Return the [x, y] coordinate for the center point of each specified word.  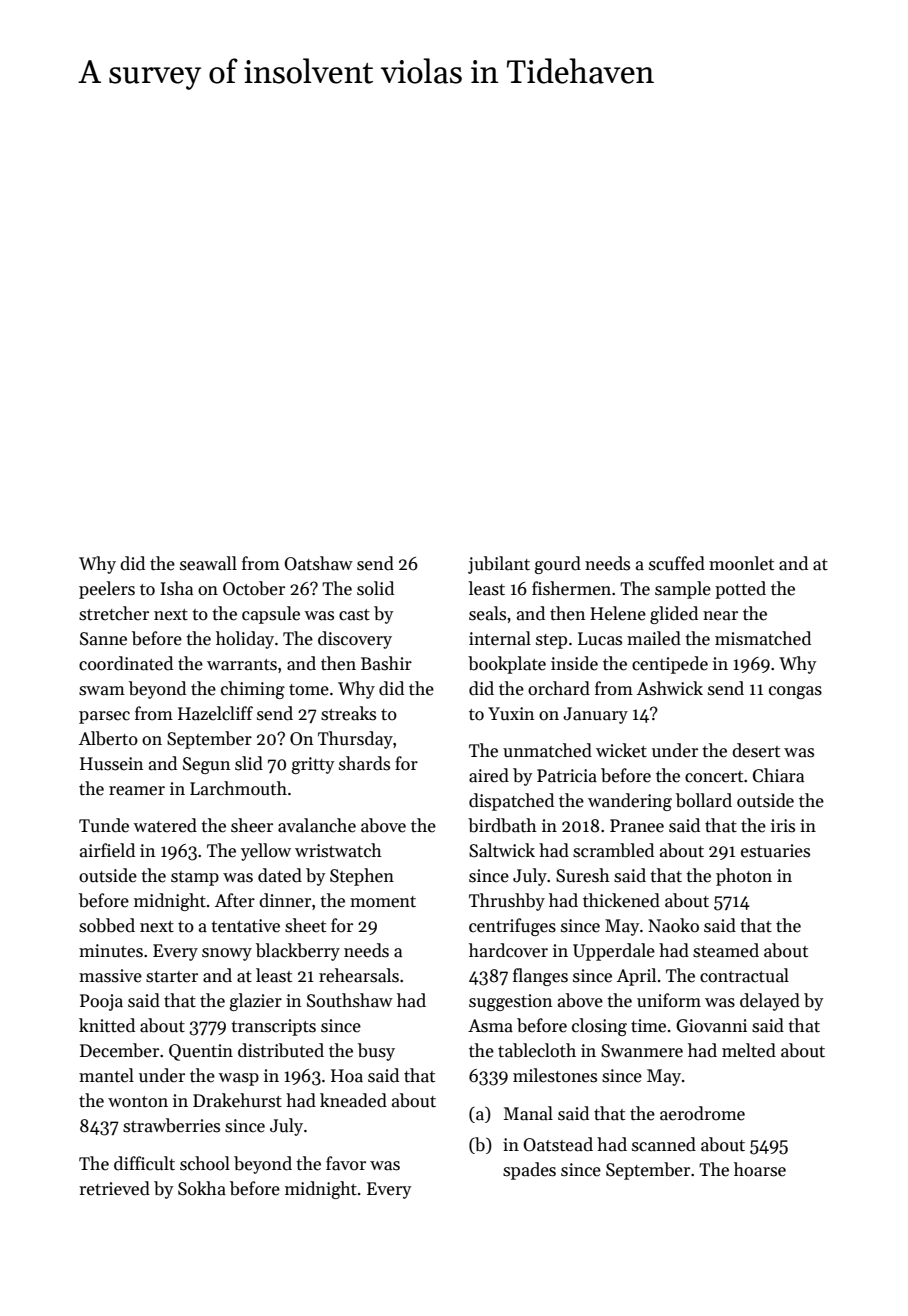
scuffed [677, 563]
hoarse [760, 1169]
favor [346, 1163]
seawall [208, 563]
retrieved [114, 1188]
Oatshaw [318, 563]
